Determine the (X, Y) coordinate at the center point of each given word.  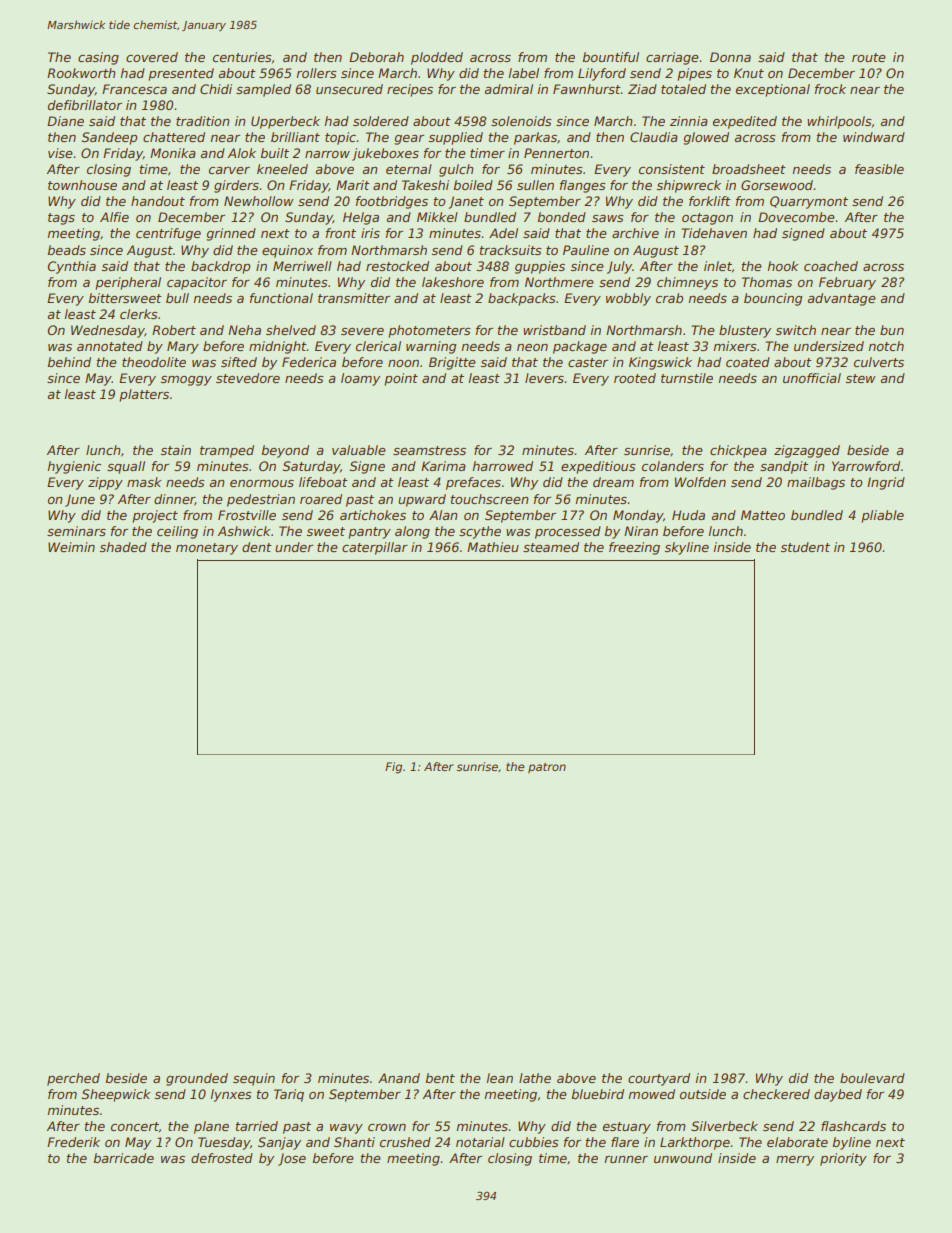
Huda (688, 515)
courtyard (659, 1079)
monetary (207, 549)
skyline (687, 548)
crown (387, 1127)
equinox (287, 251)
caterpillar (375, 548)
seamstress (429, 450)
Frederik (73, 1142)
